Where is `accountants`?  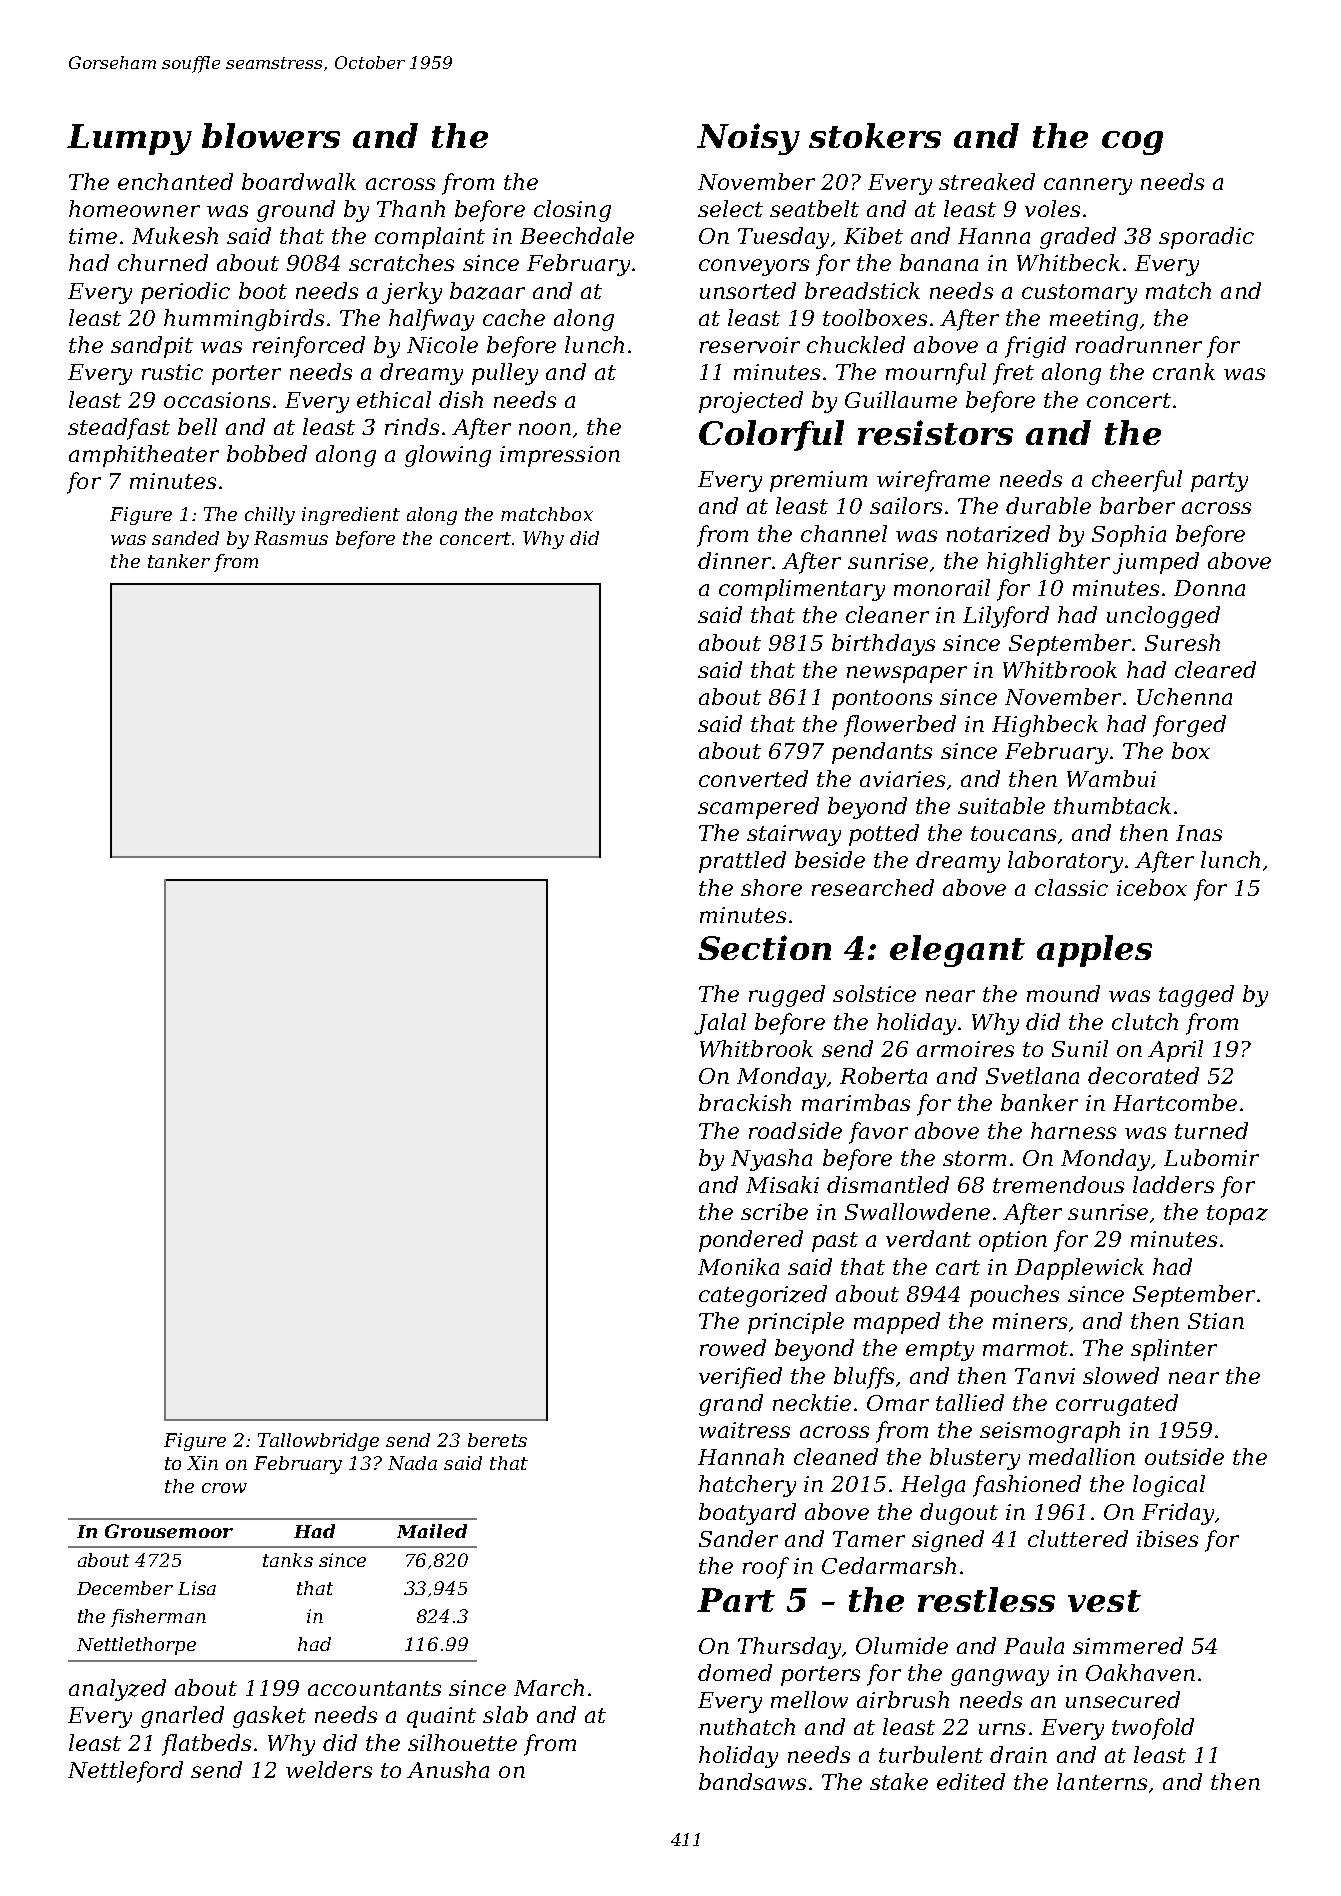 accountants is located at coordinates (374, 1688).
